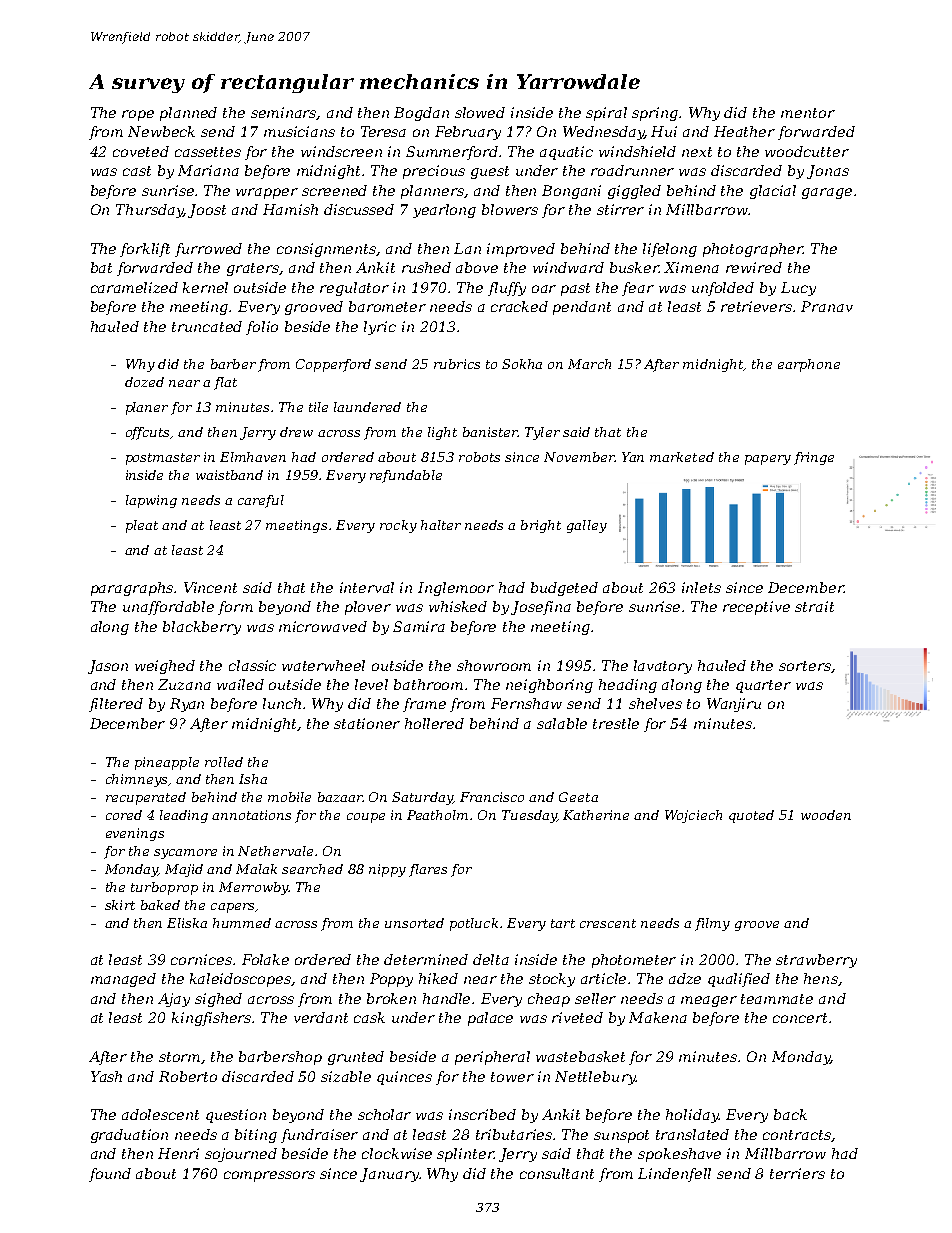  I want to click on sighed, so click(218, 1000).
